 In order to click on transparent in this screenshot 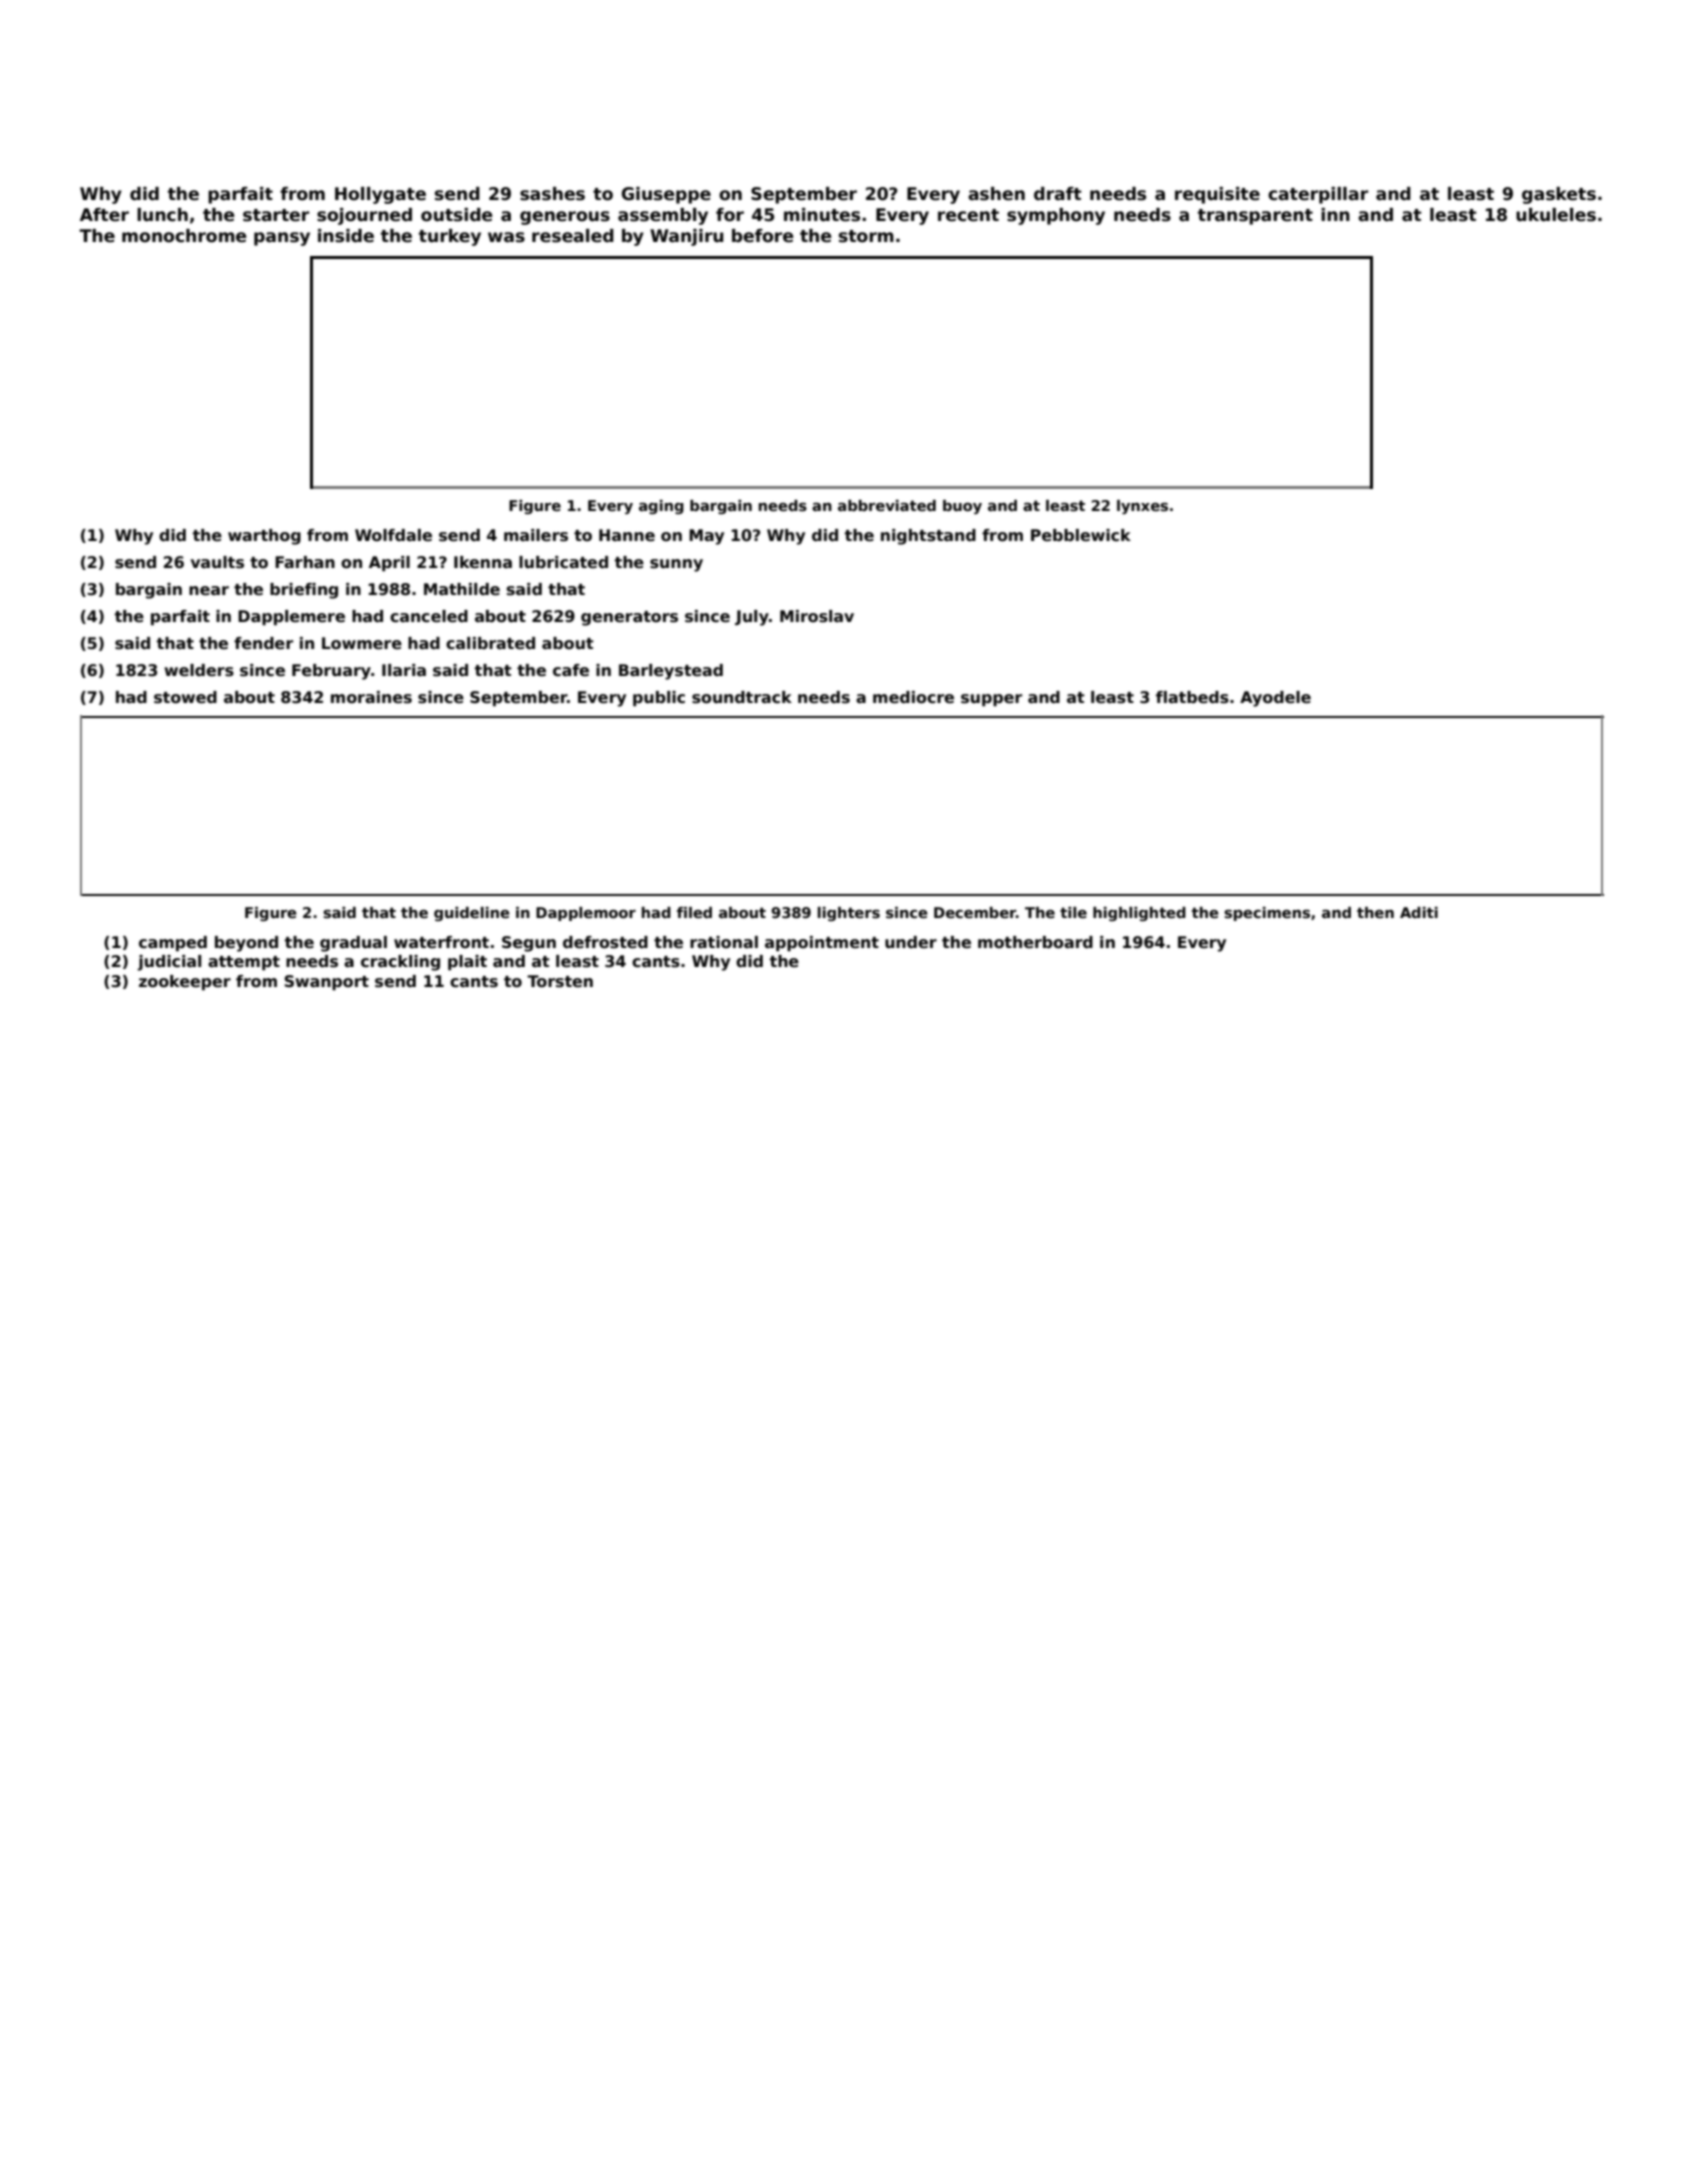, I will do `click(1255, 217)`.
